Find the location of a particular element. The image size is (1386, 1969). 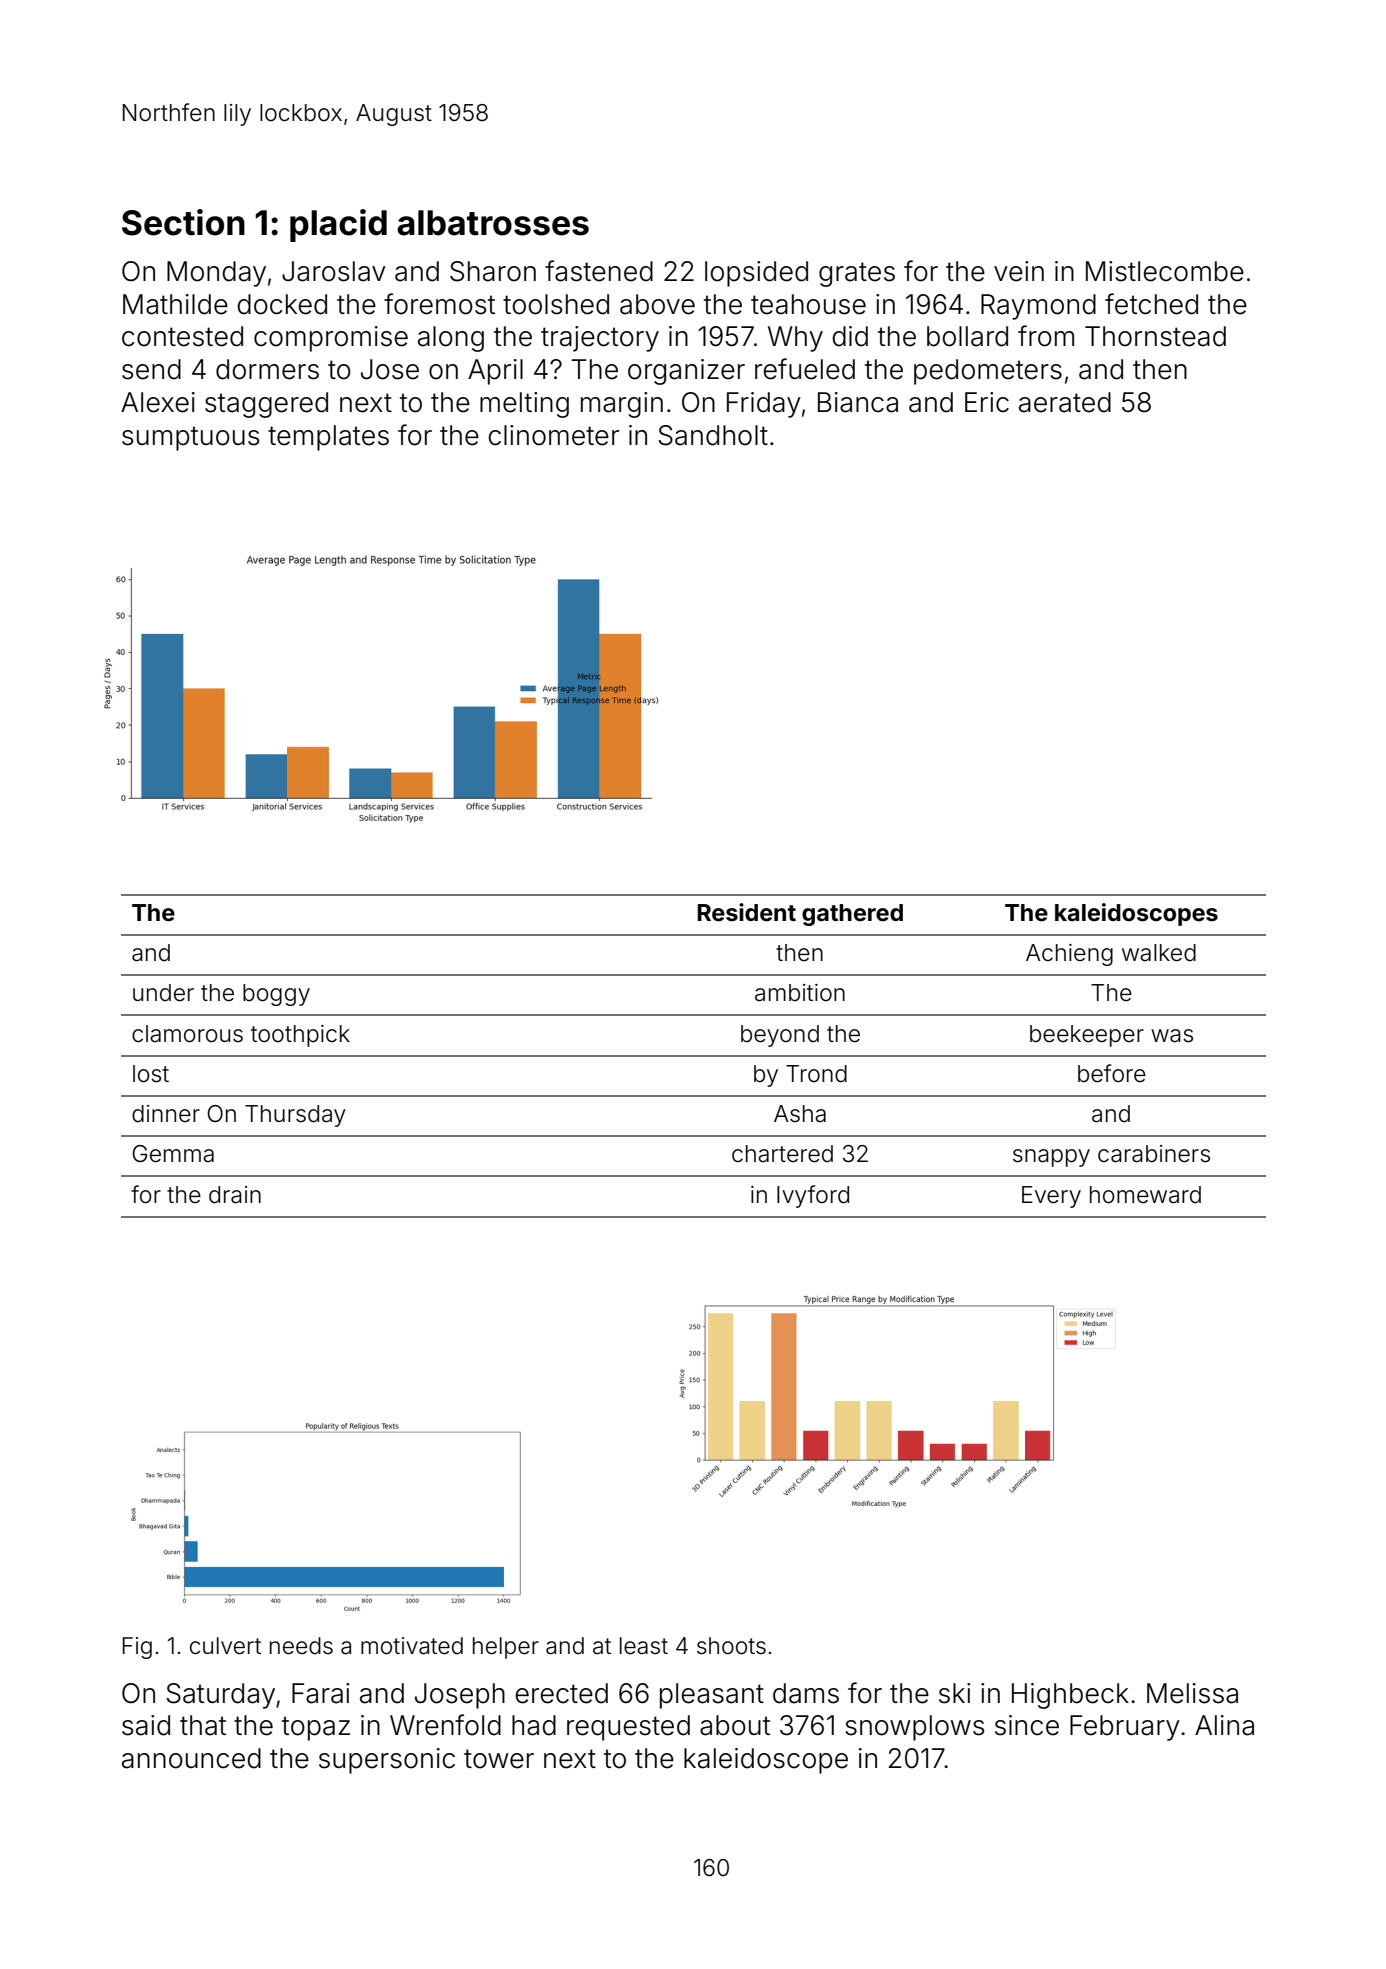

beekeeper is located at coordinates (1087, 1036).
